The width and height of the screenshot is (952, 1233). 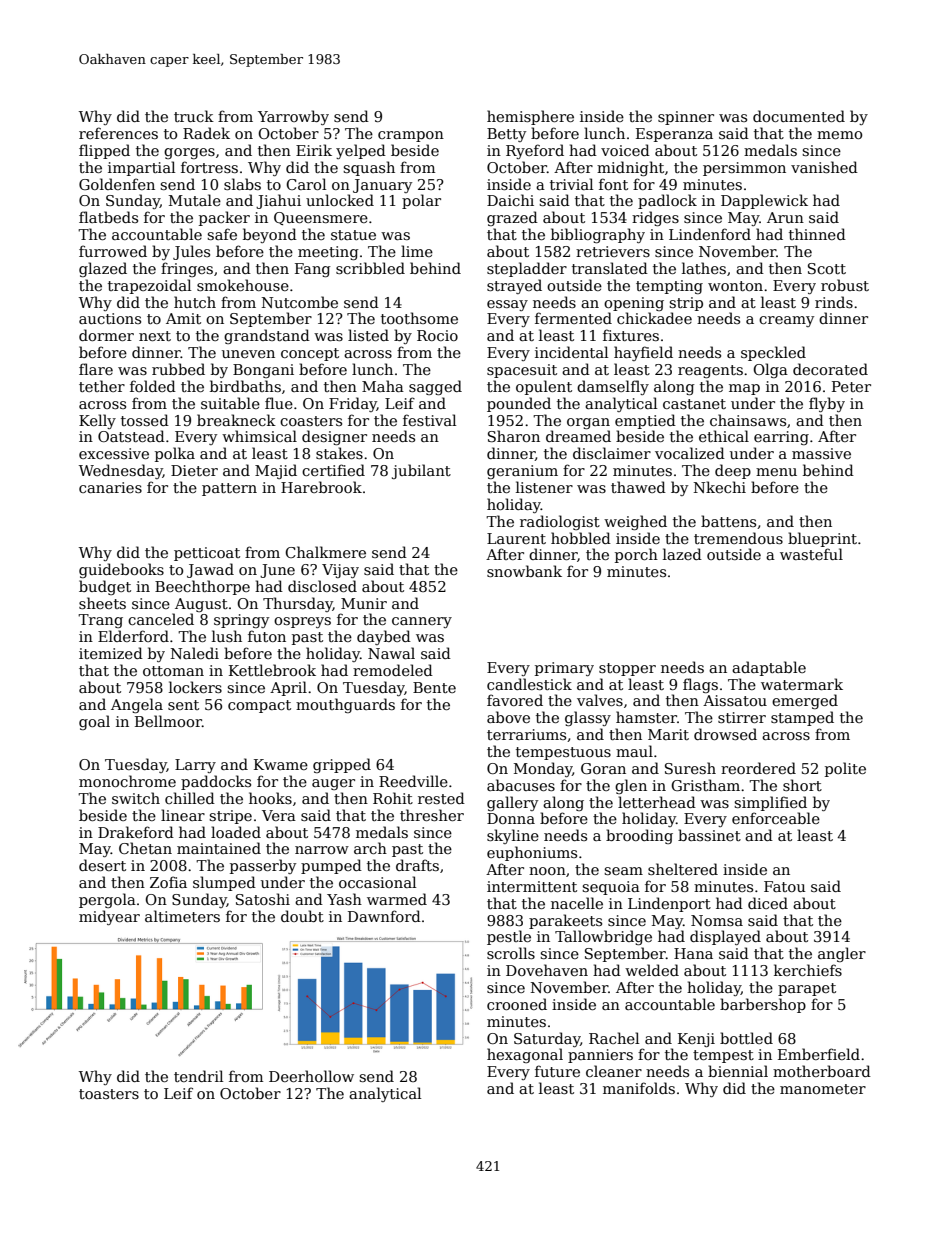 What do you see at coordinates (242, 184) in the screenshot?
I see `slabs` at bounding box center [242, 184].
